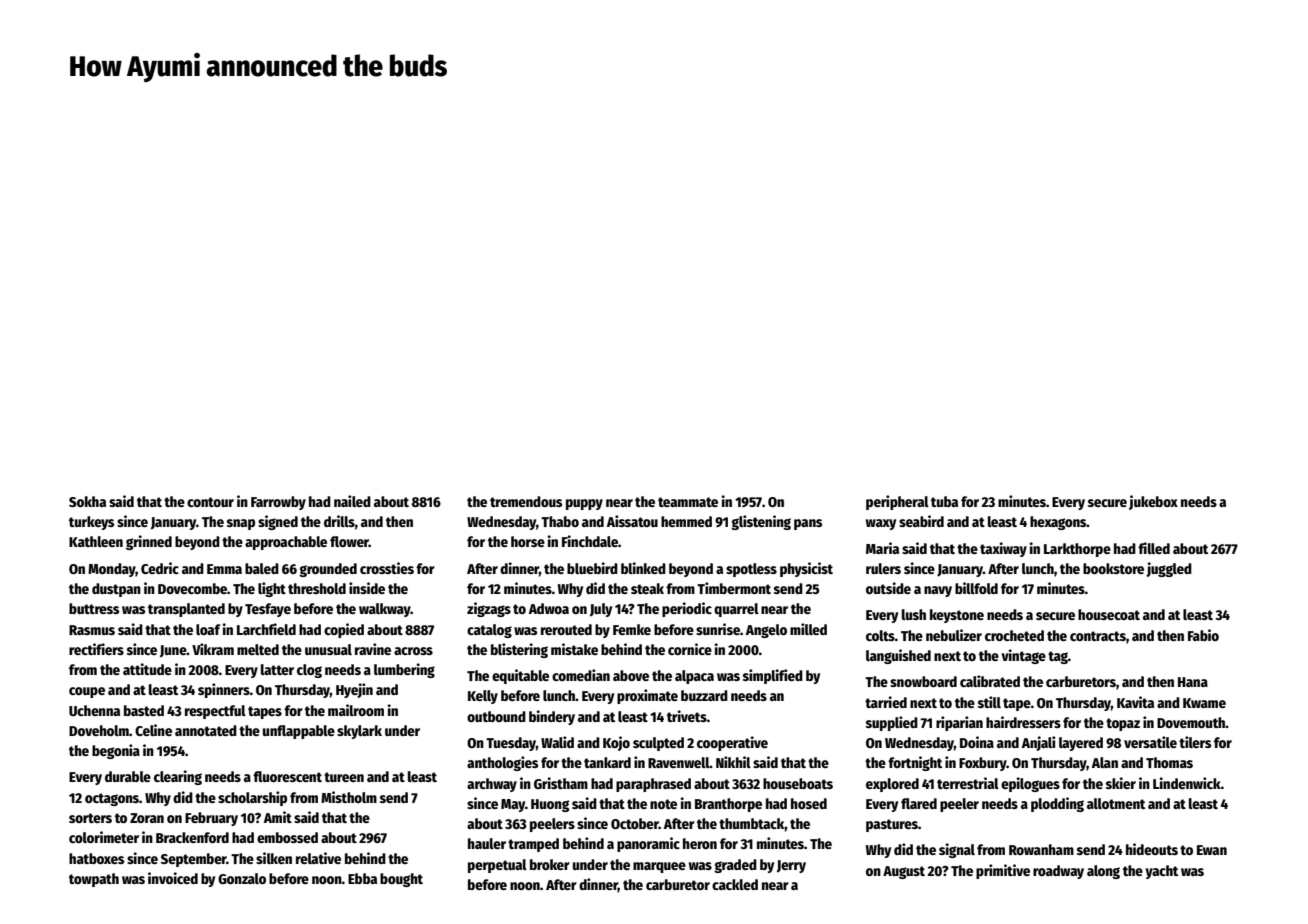 The height and width of the screenshot is (924, 1308). What do you see at coordinates (192, 837) in the screenshot?
I see `Brackenford` at bounding box center [192, 837].
